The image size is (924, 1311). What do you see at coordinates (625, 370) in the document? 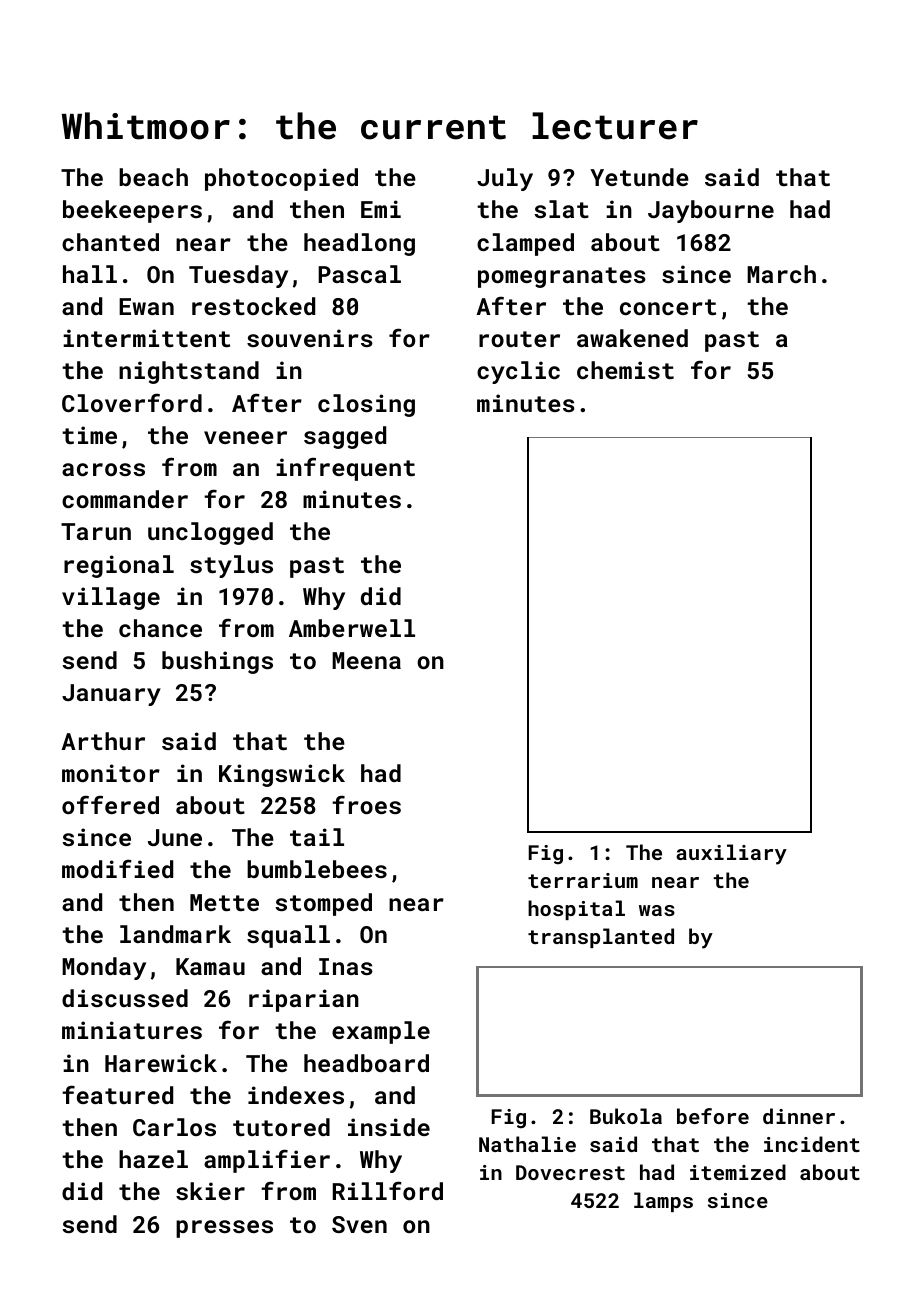
I see `chemist` at bounding box center [625, 370].
